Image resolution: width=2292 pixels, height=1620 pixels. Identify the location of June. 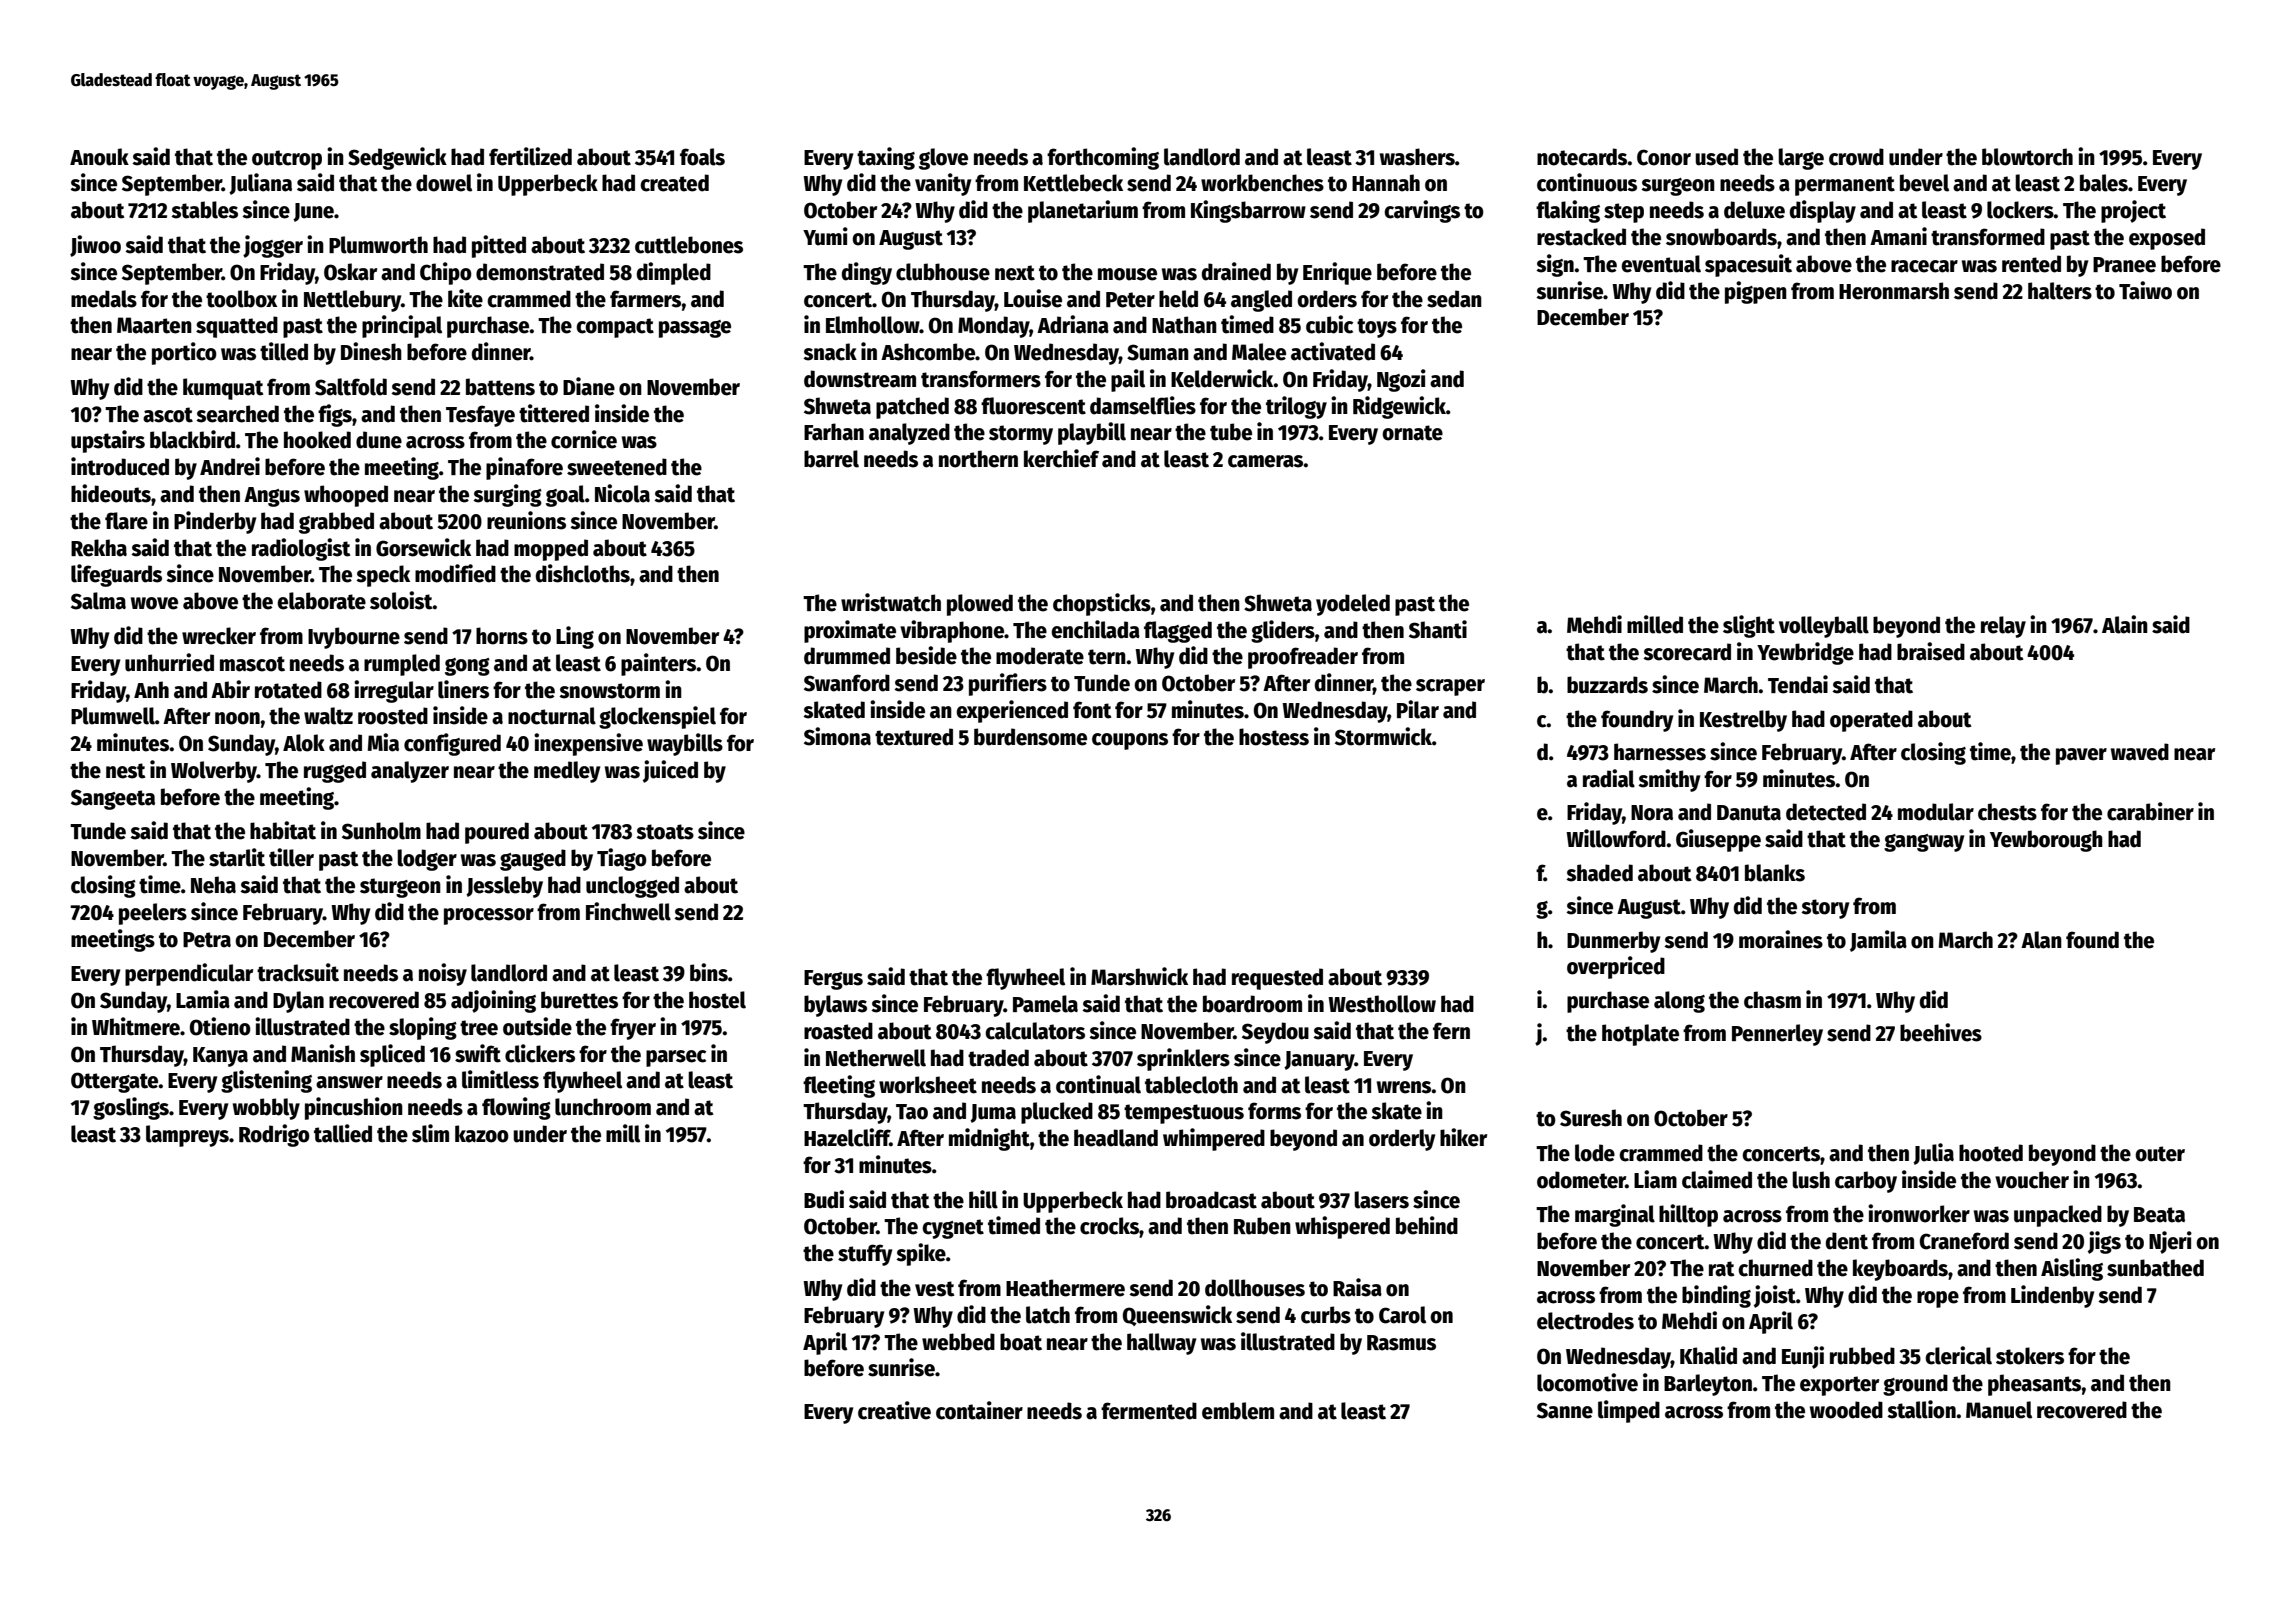
(313, 212).
